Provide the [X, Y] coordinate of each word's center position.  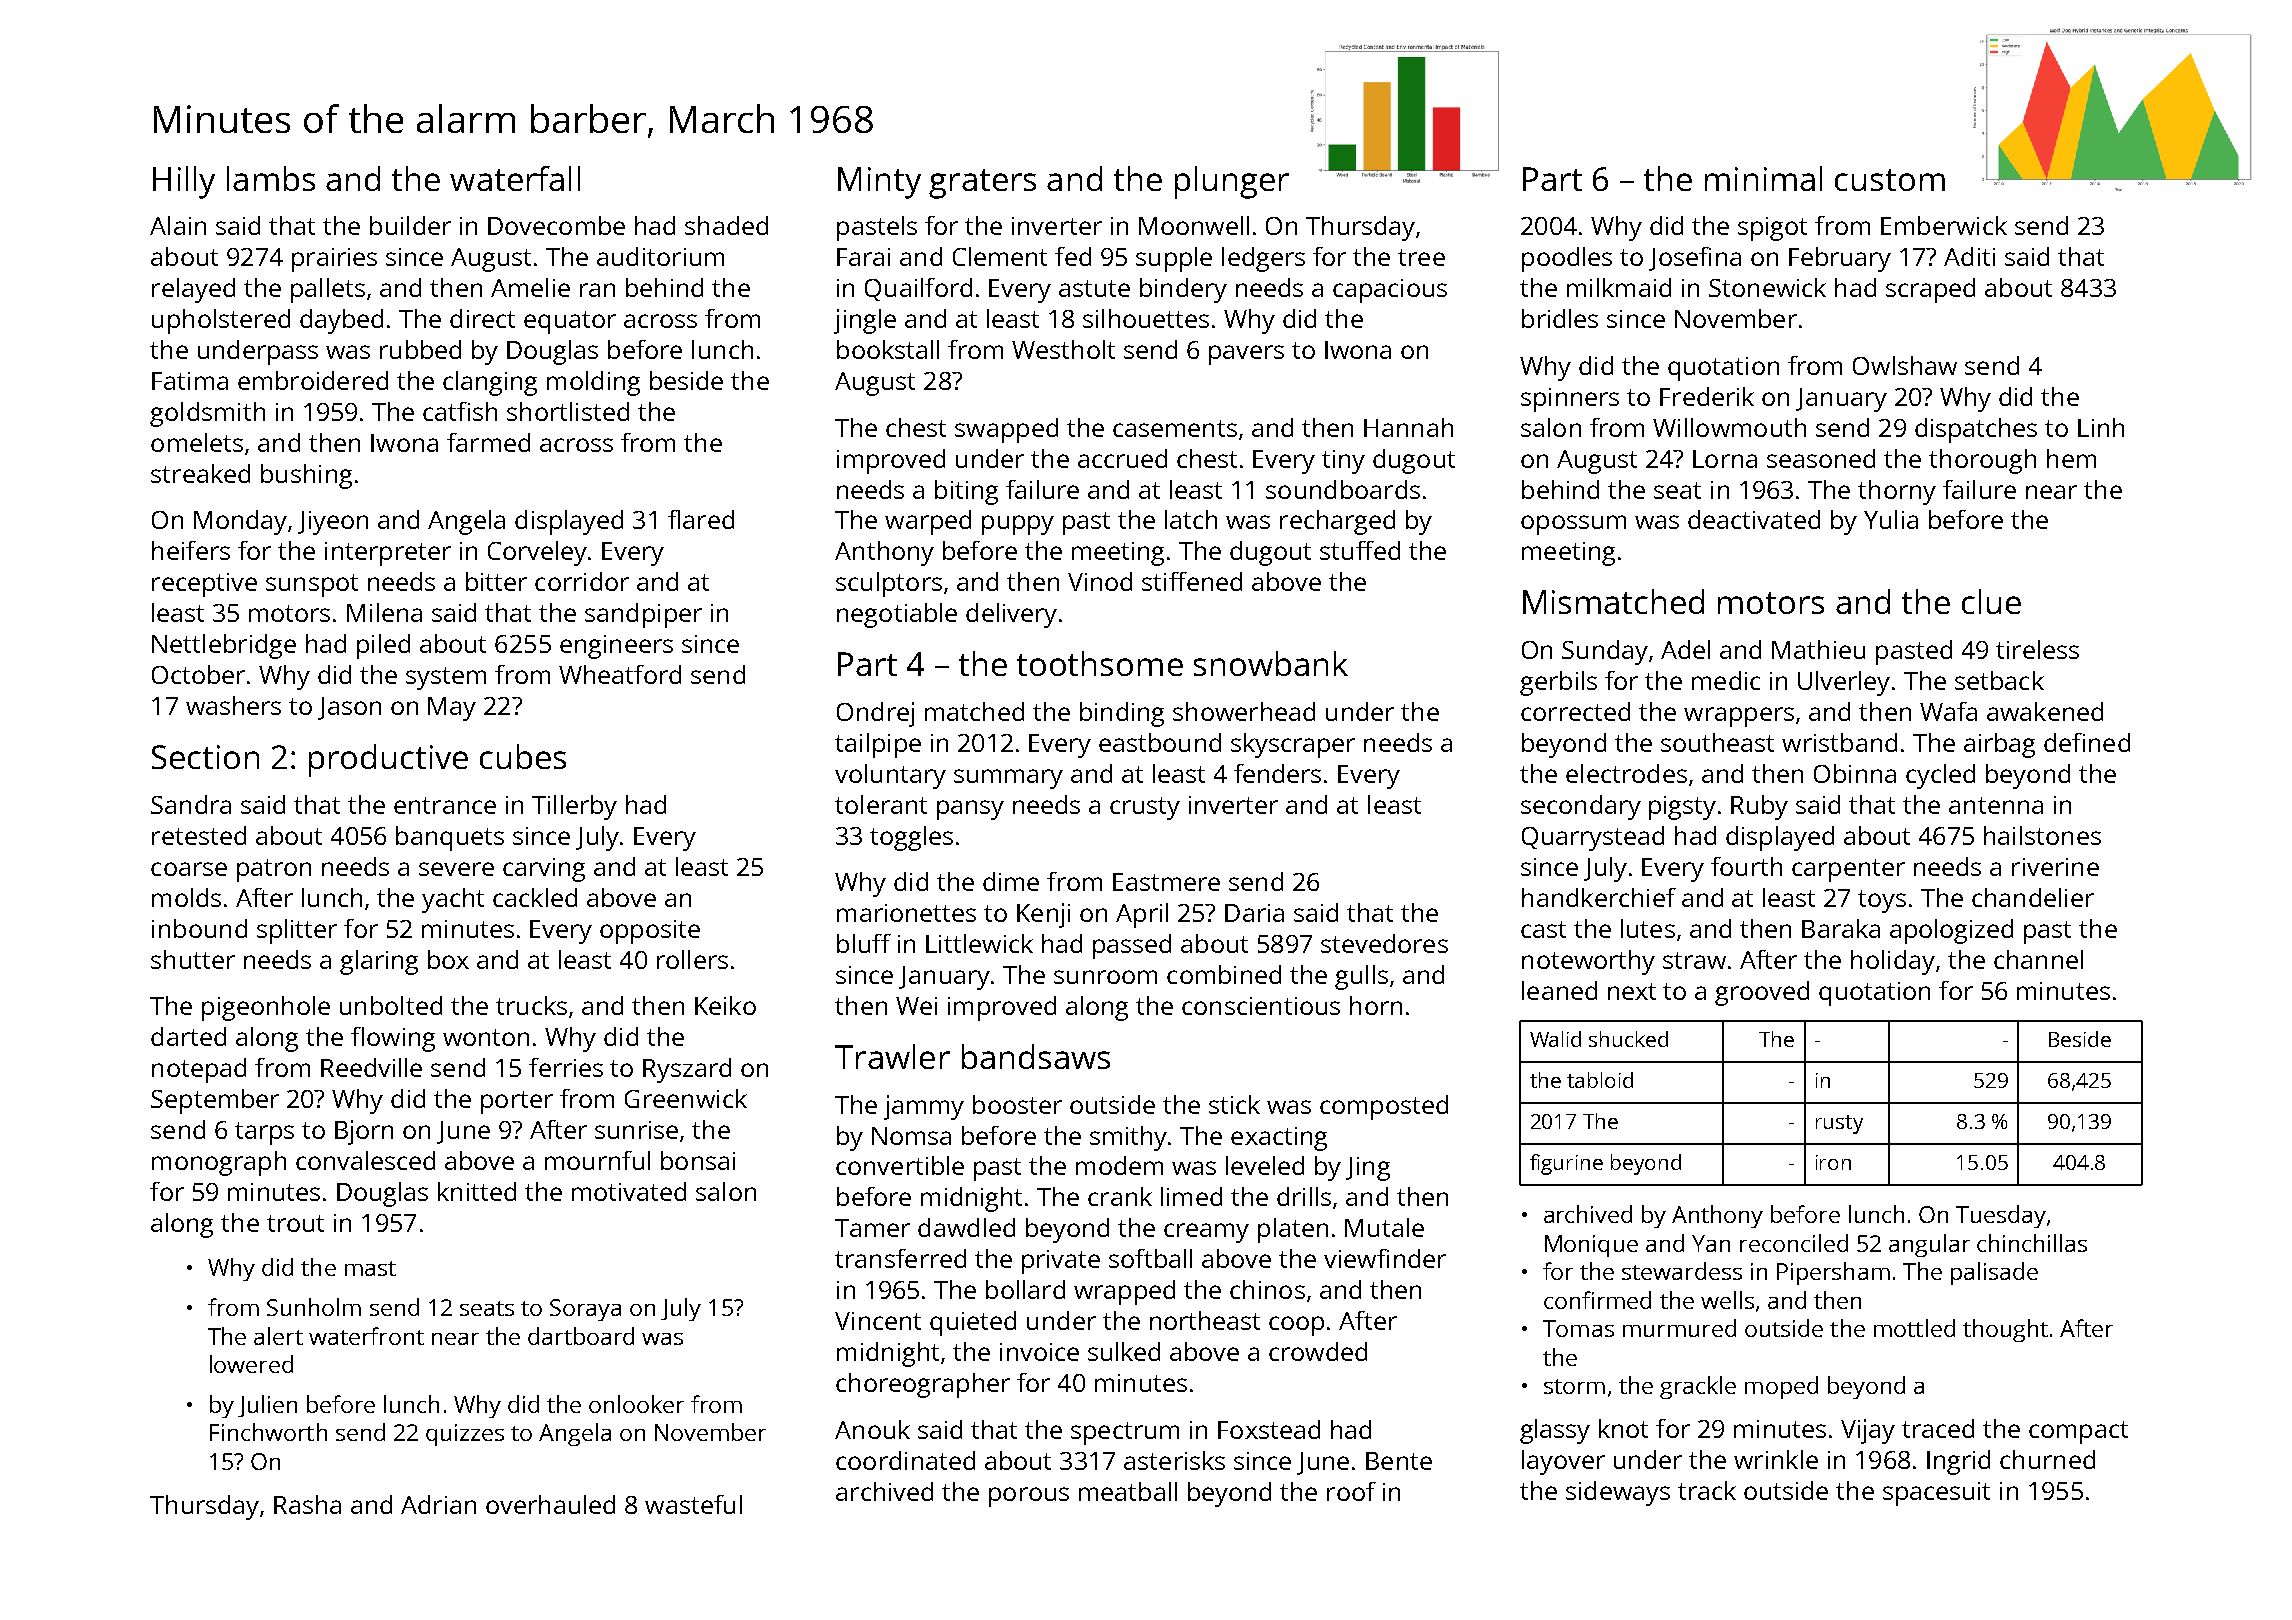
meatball [1128, 1491]
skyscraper [1293, 745]
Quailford [918, 289]
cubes [523, 756]
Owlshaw [1905, 365]
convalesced [365, 1160]
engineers [616, 647]
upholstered [221, 321]
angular [1929, 1245]
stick [1234, 1104]
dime [1011, 881]
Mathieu [1818, 649]
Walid [1555, 1039]
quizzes [465, 1435]
